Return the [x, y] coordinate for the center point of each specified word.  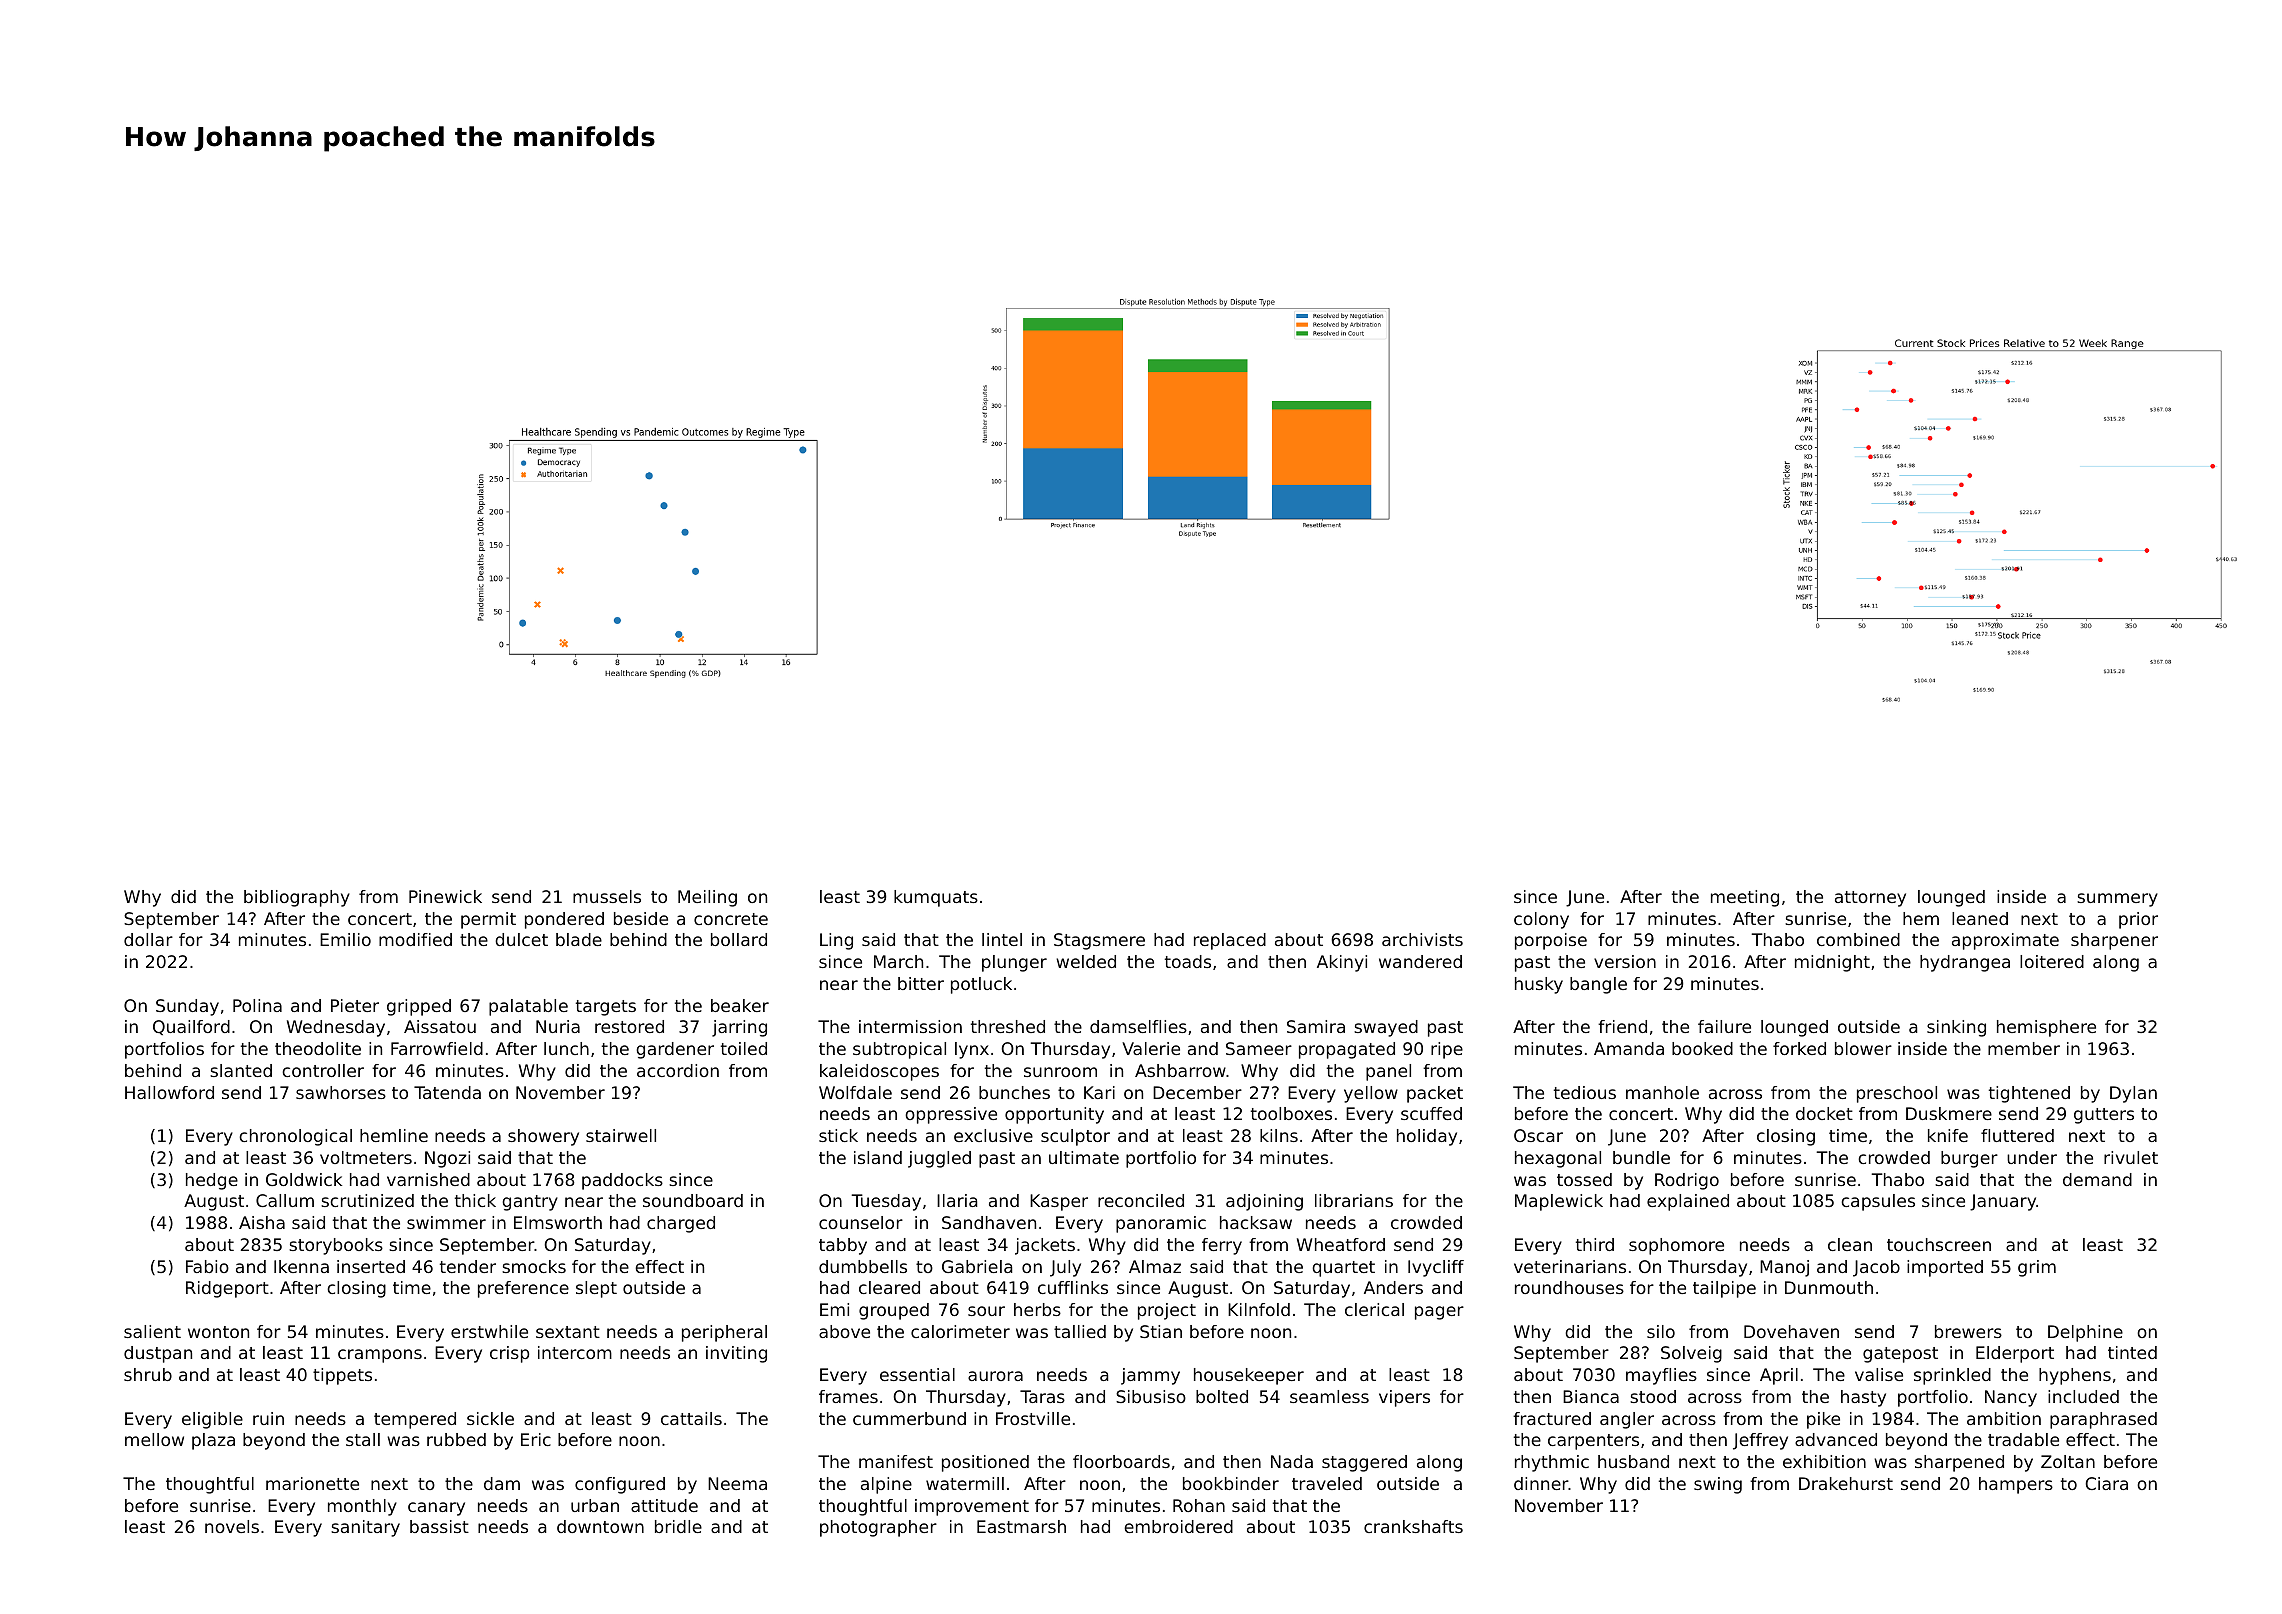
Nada [1292, 1461]
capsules [1878, 1202]
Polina [257, 1005]
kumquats [936, 898]
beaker [740, 1005]
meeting [1745, 898]
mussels [607, 896]
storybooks [336, 1246]
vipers [1404, 1398]
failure [1724, 1026]
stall [363, 1439]
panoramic [1161, 1224]
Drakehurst [1846, 1483]
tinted [2132, 1352]
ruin [268, 1418]
